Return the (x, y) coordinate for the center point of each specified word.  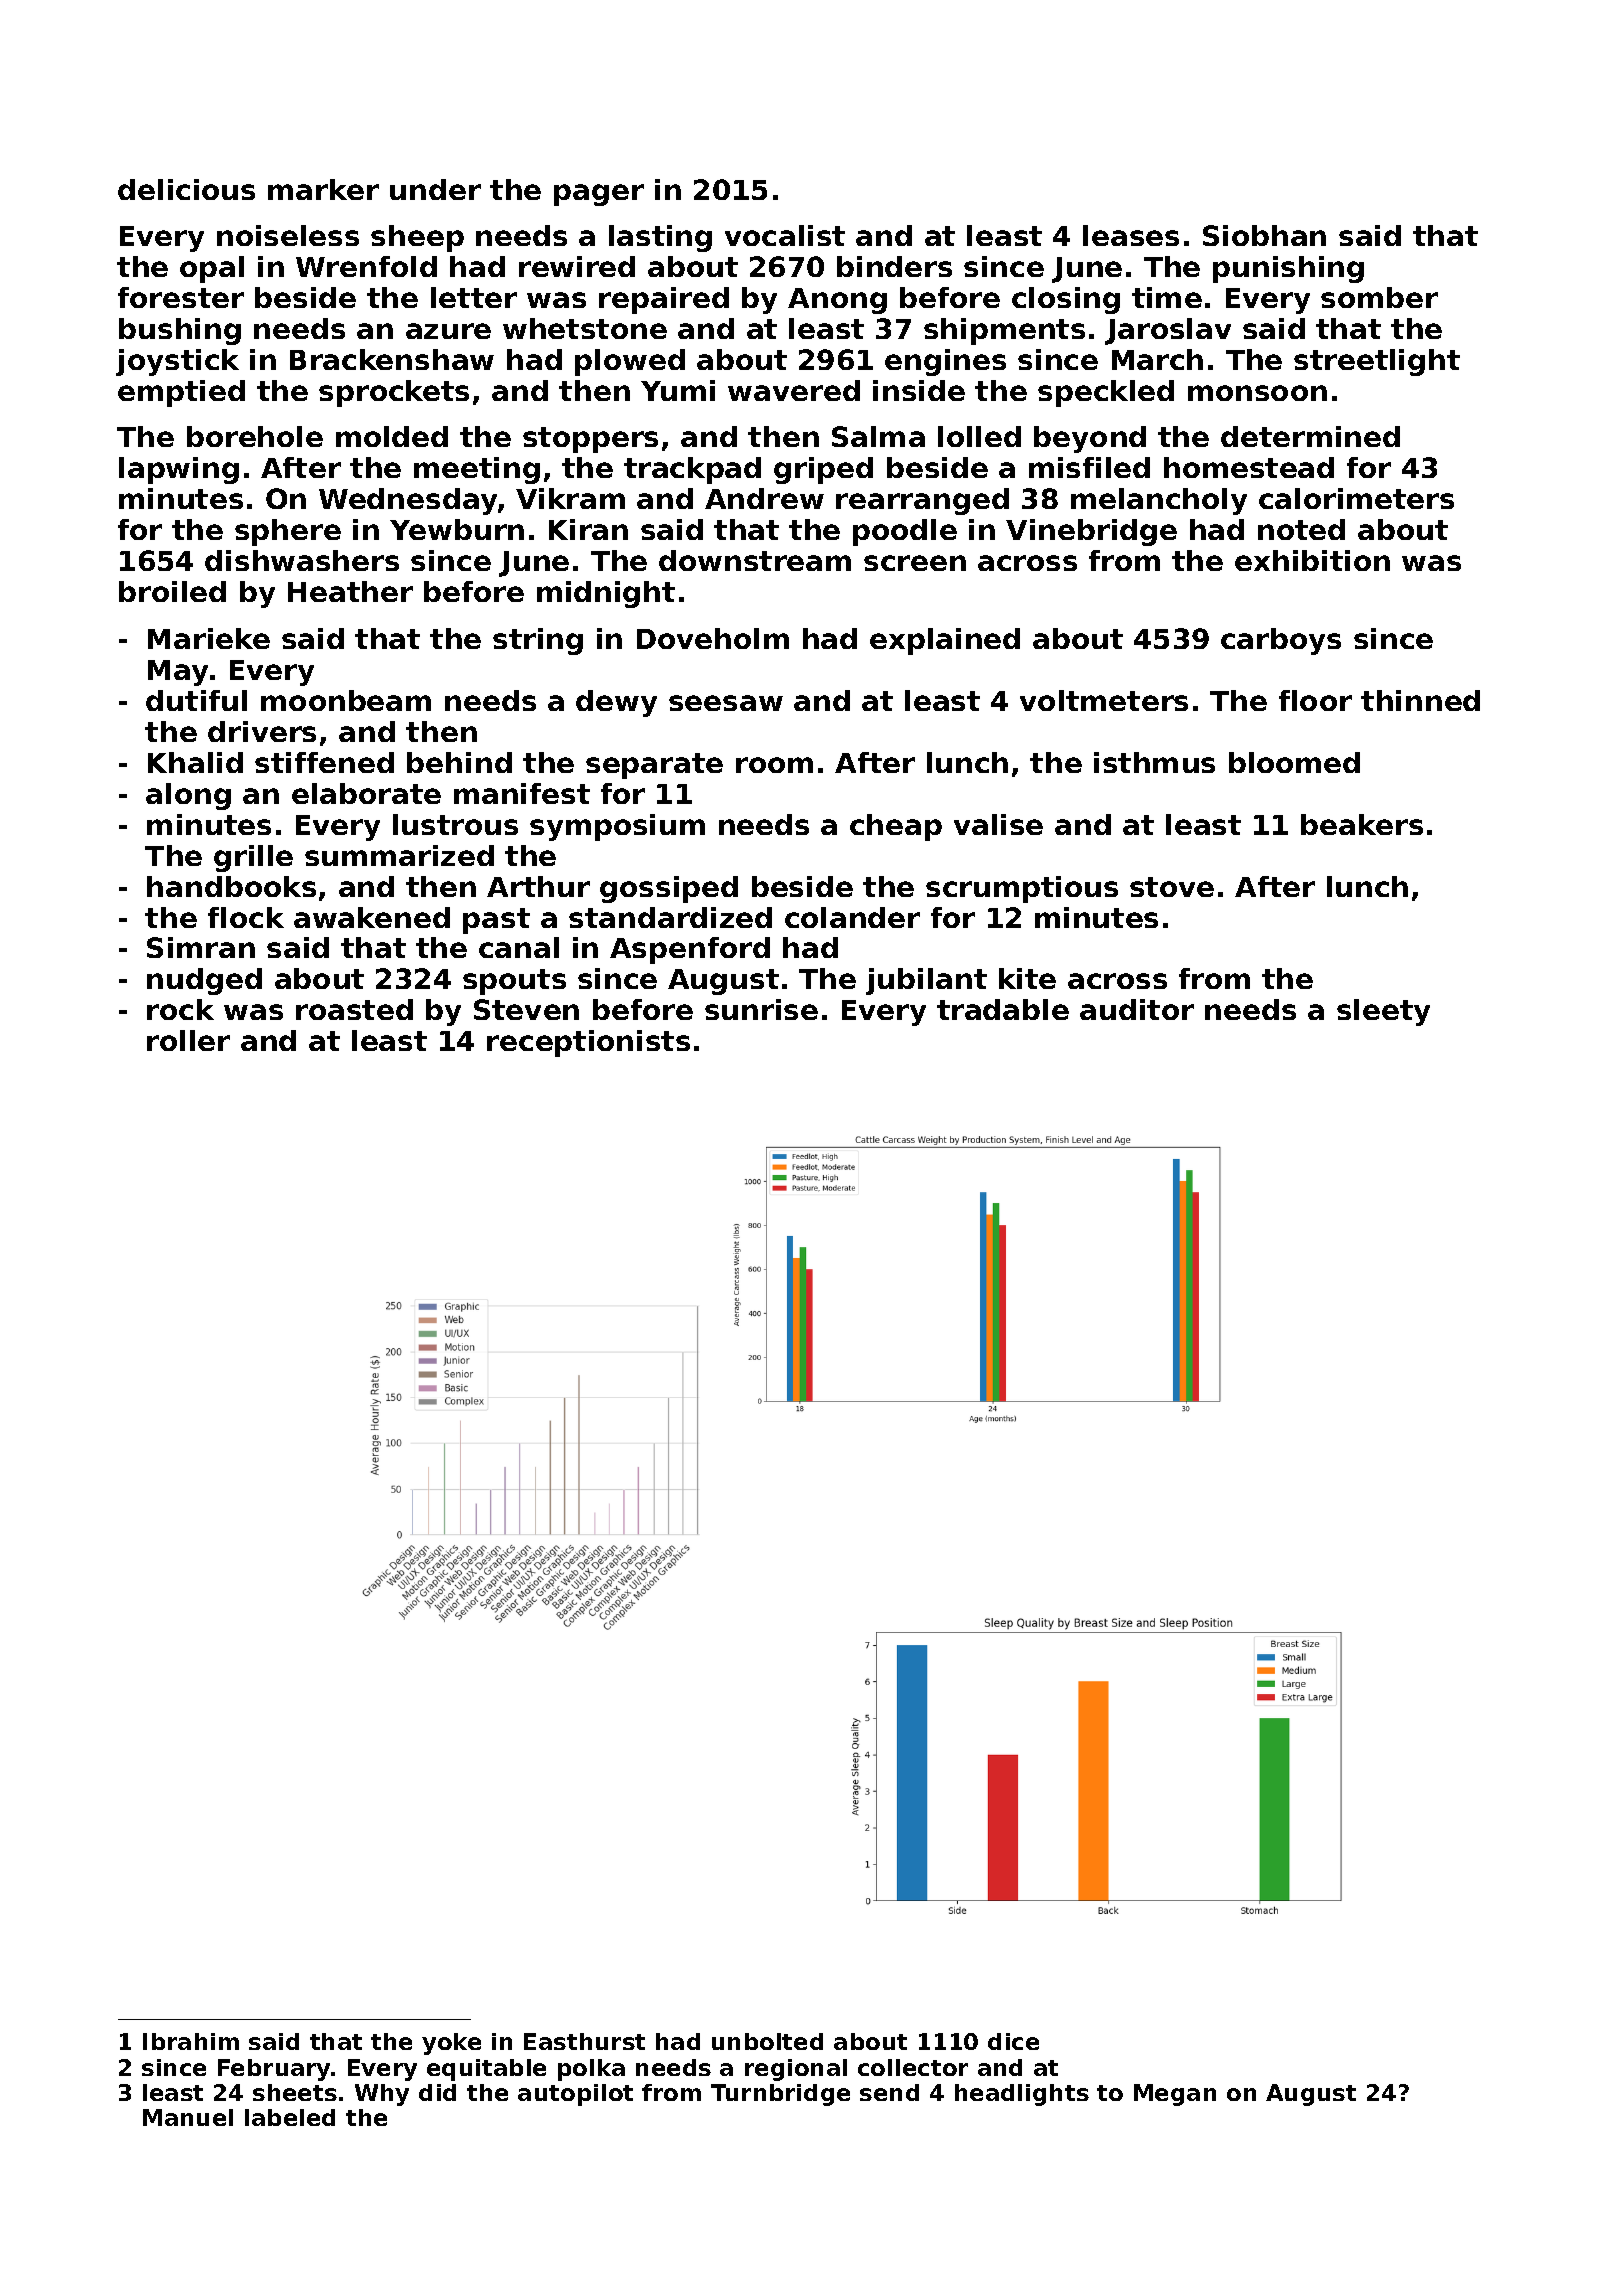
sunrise (761, 1009)
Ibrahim (191, 2041)
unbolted (767, 2041)
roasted (354, 1009)
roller (188, 1040)
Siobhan (1264, 235)
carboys (1281, 641)
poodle (905, 532)
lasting (660, 238)
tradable (1003, 1009)
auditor (1137, 1009)
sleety (1383, 1012)
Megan (1175, 2095)
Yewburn (457, 529)
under (435, 189)
